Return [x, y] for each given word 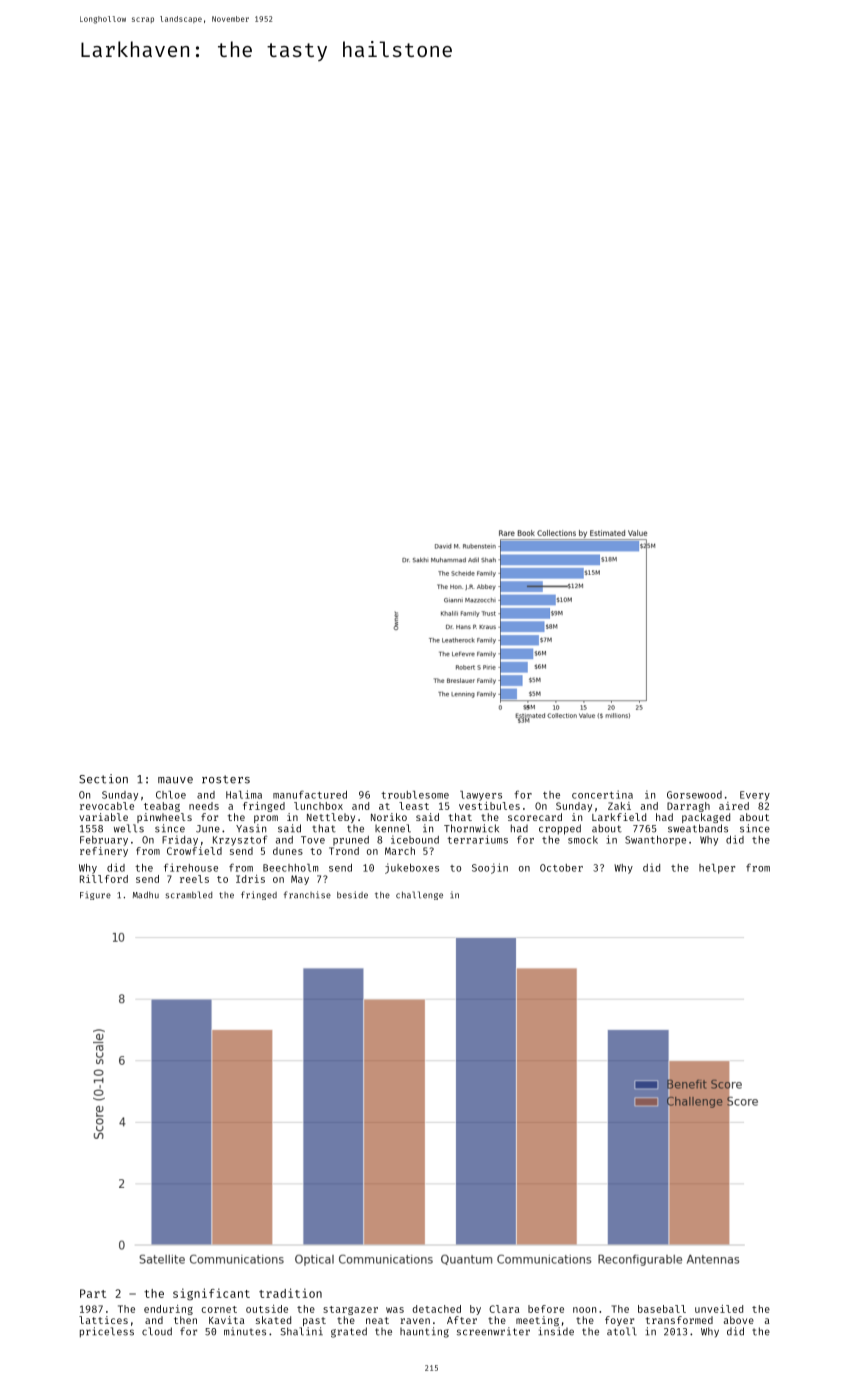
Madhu [146, 895]
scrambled [188, 895]
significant [211, 1294]
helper [717, 869]
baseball [662, 1309]
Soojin [490, 868]
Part [93, 1293]
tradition [290, 1293]
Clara [504, 1309]
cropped [560, 829]
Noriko [389, 817]
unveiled [719, 1309]
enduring [168, 1310]
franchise [307, 895]
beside [352, 895]
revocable [107, 806]
